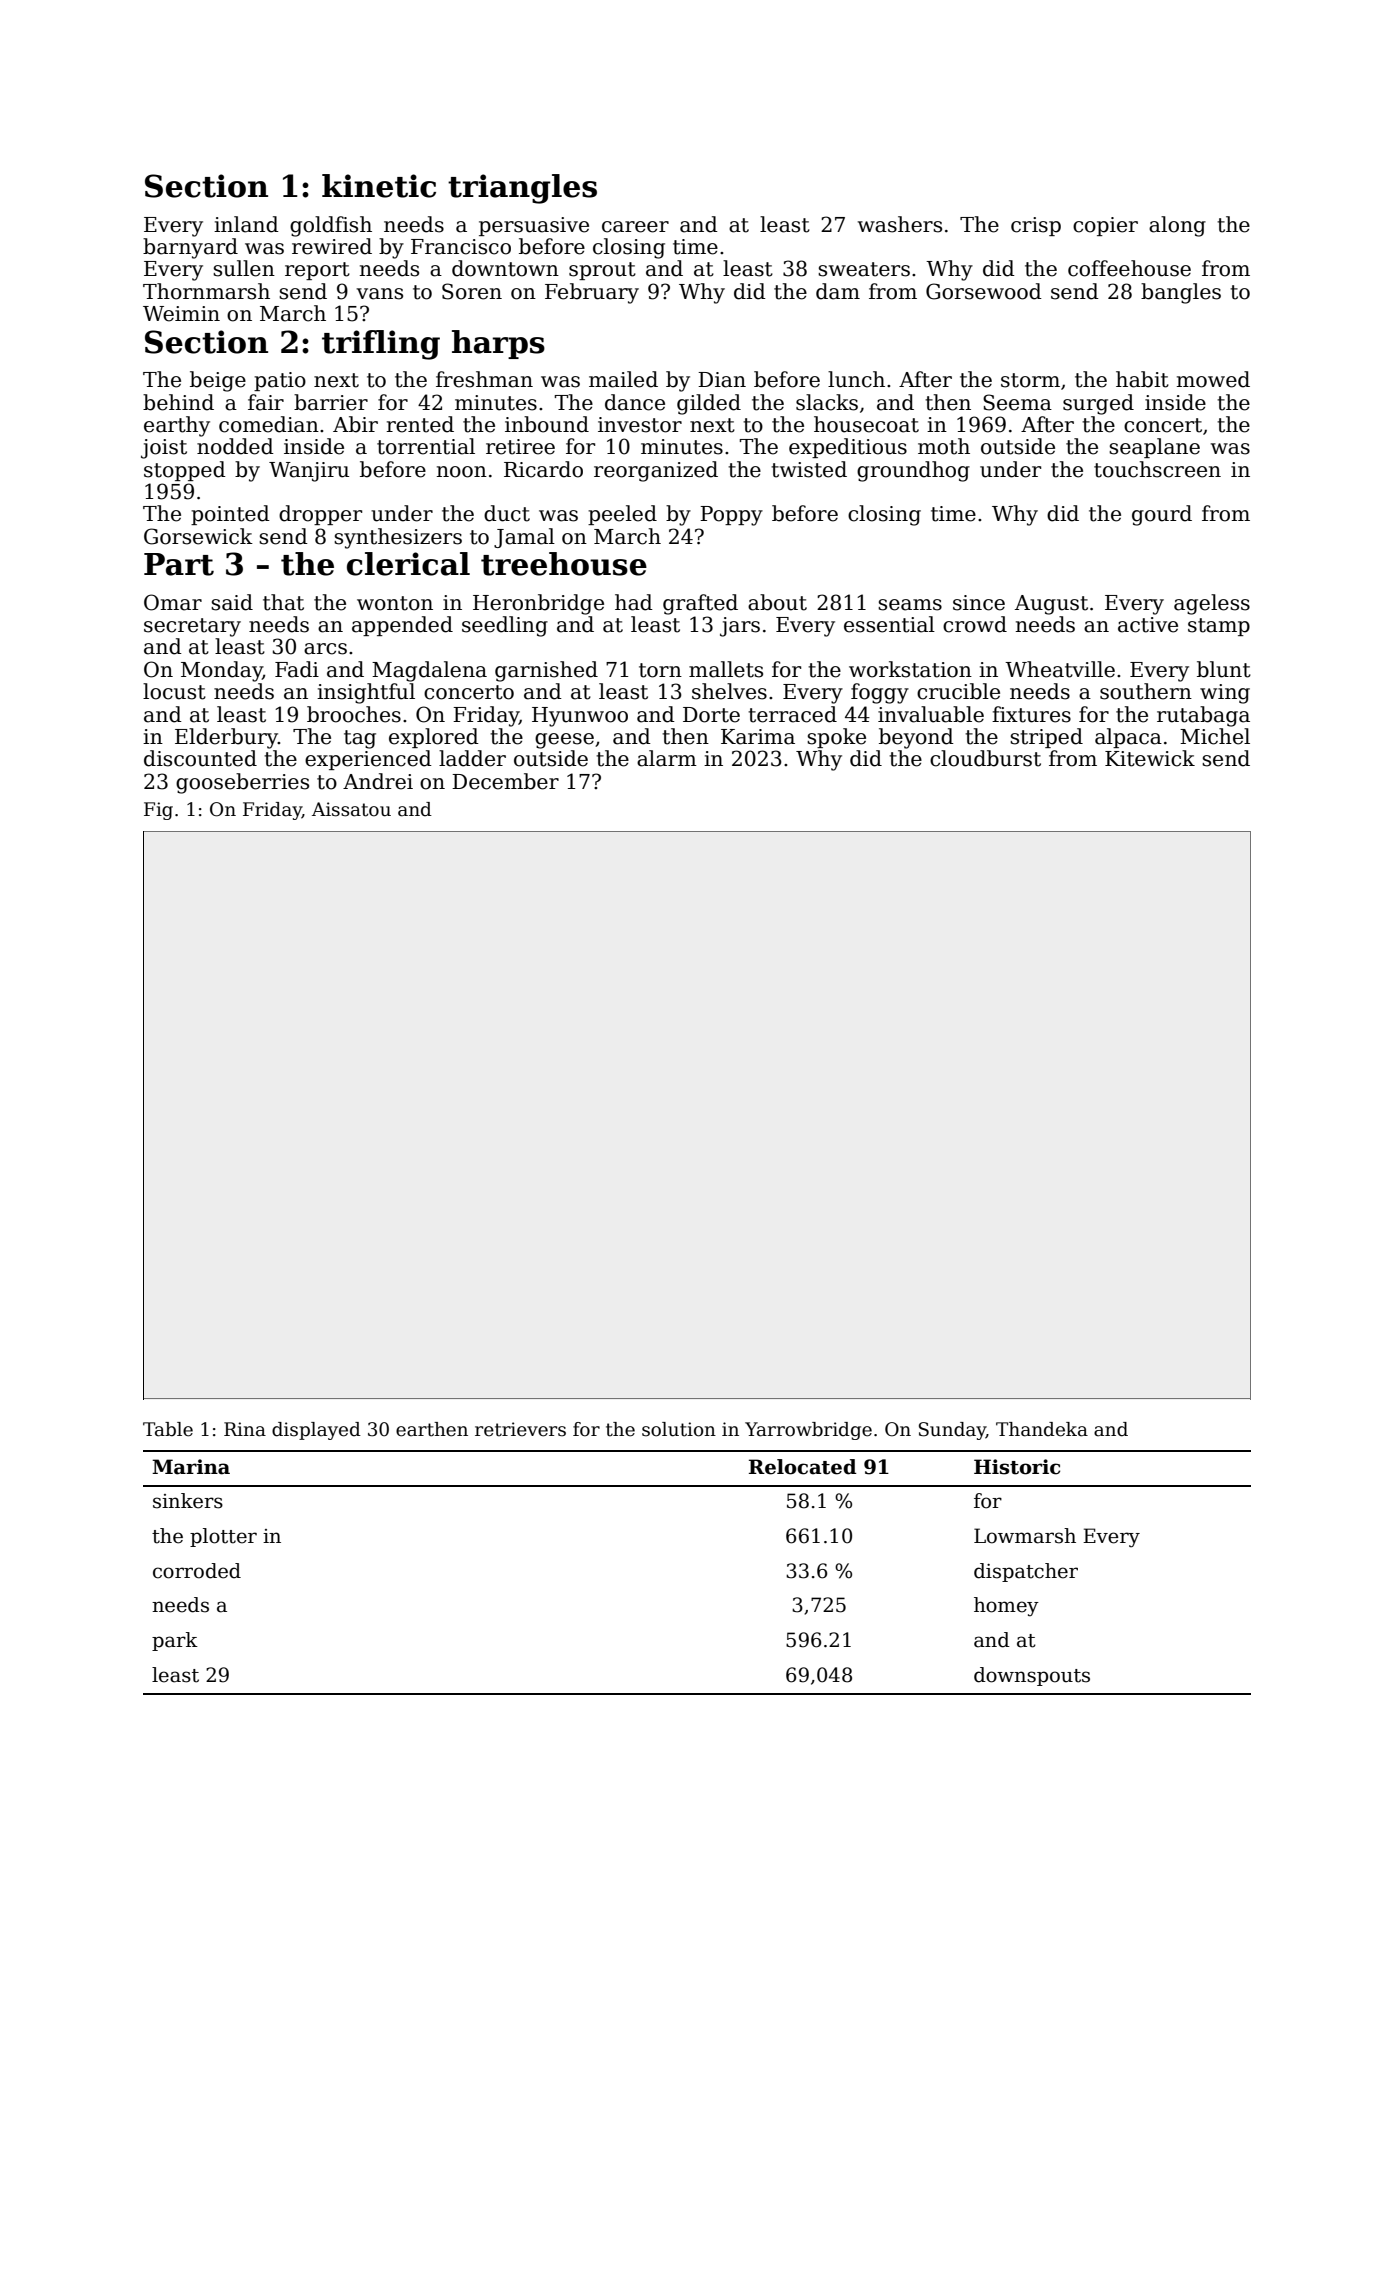 This screenshot has width=1394, height=2296. I want to click on Relocated, so click(803, 1467).
